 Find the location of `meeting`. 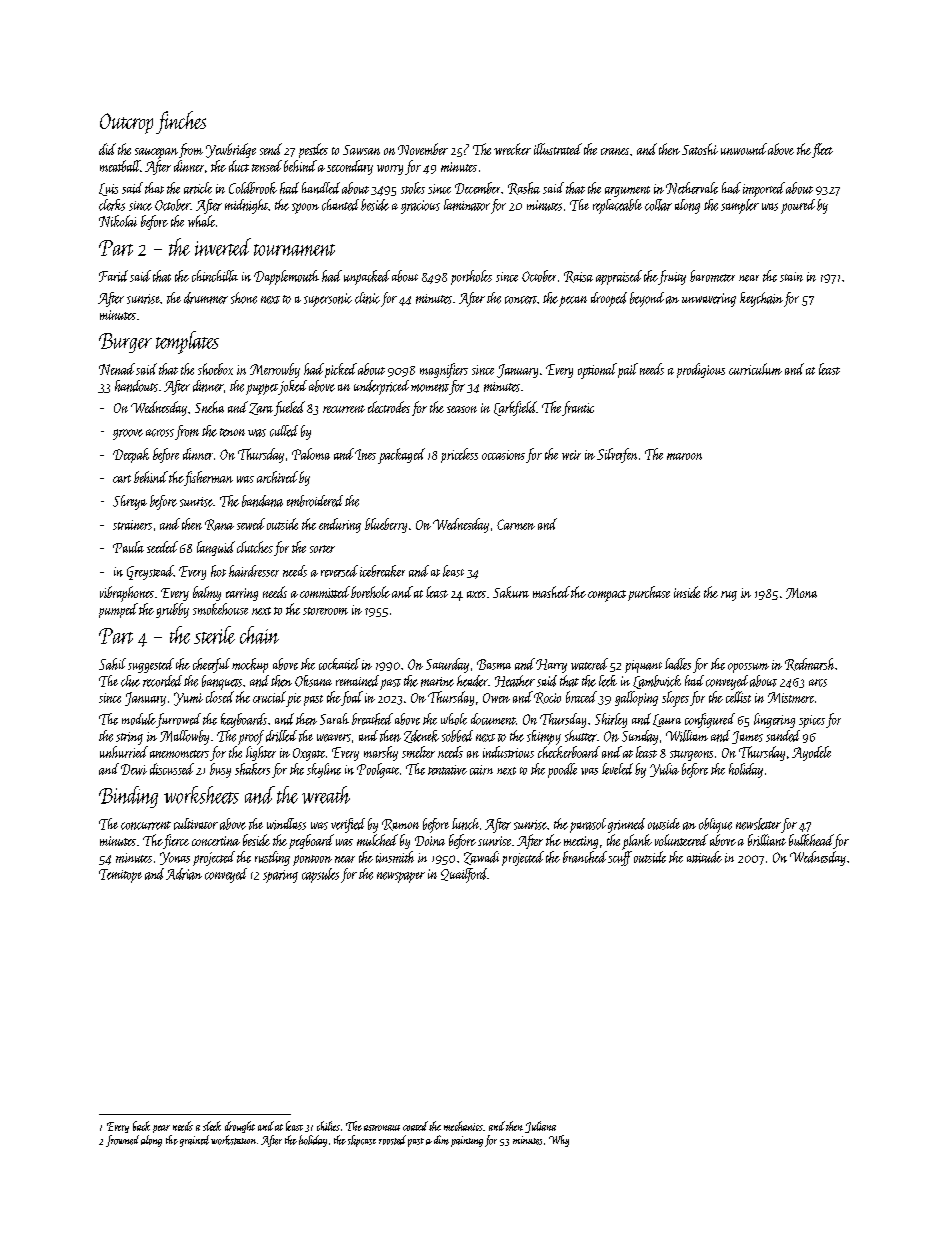

meeting is located at coordinates (581, 842).
